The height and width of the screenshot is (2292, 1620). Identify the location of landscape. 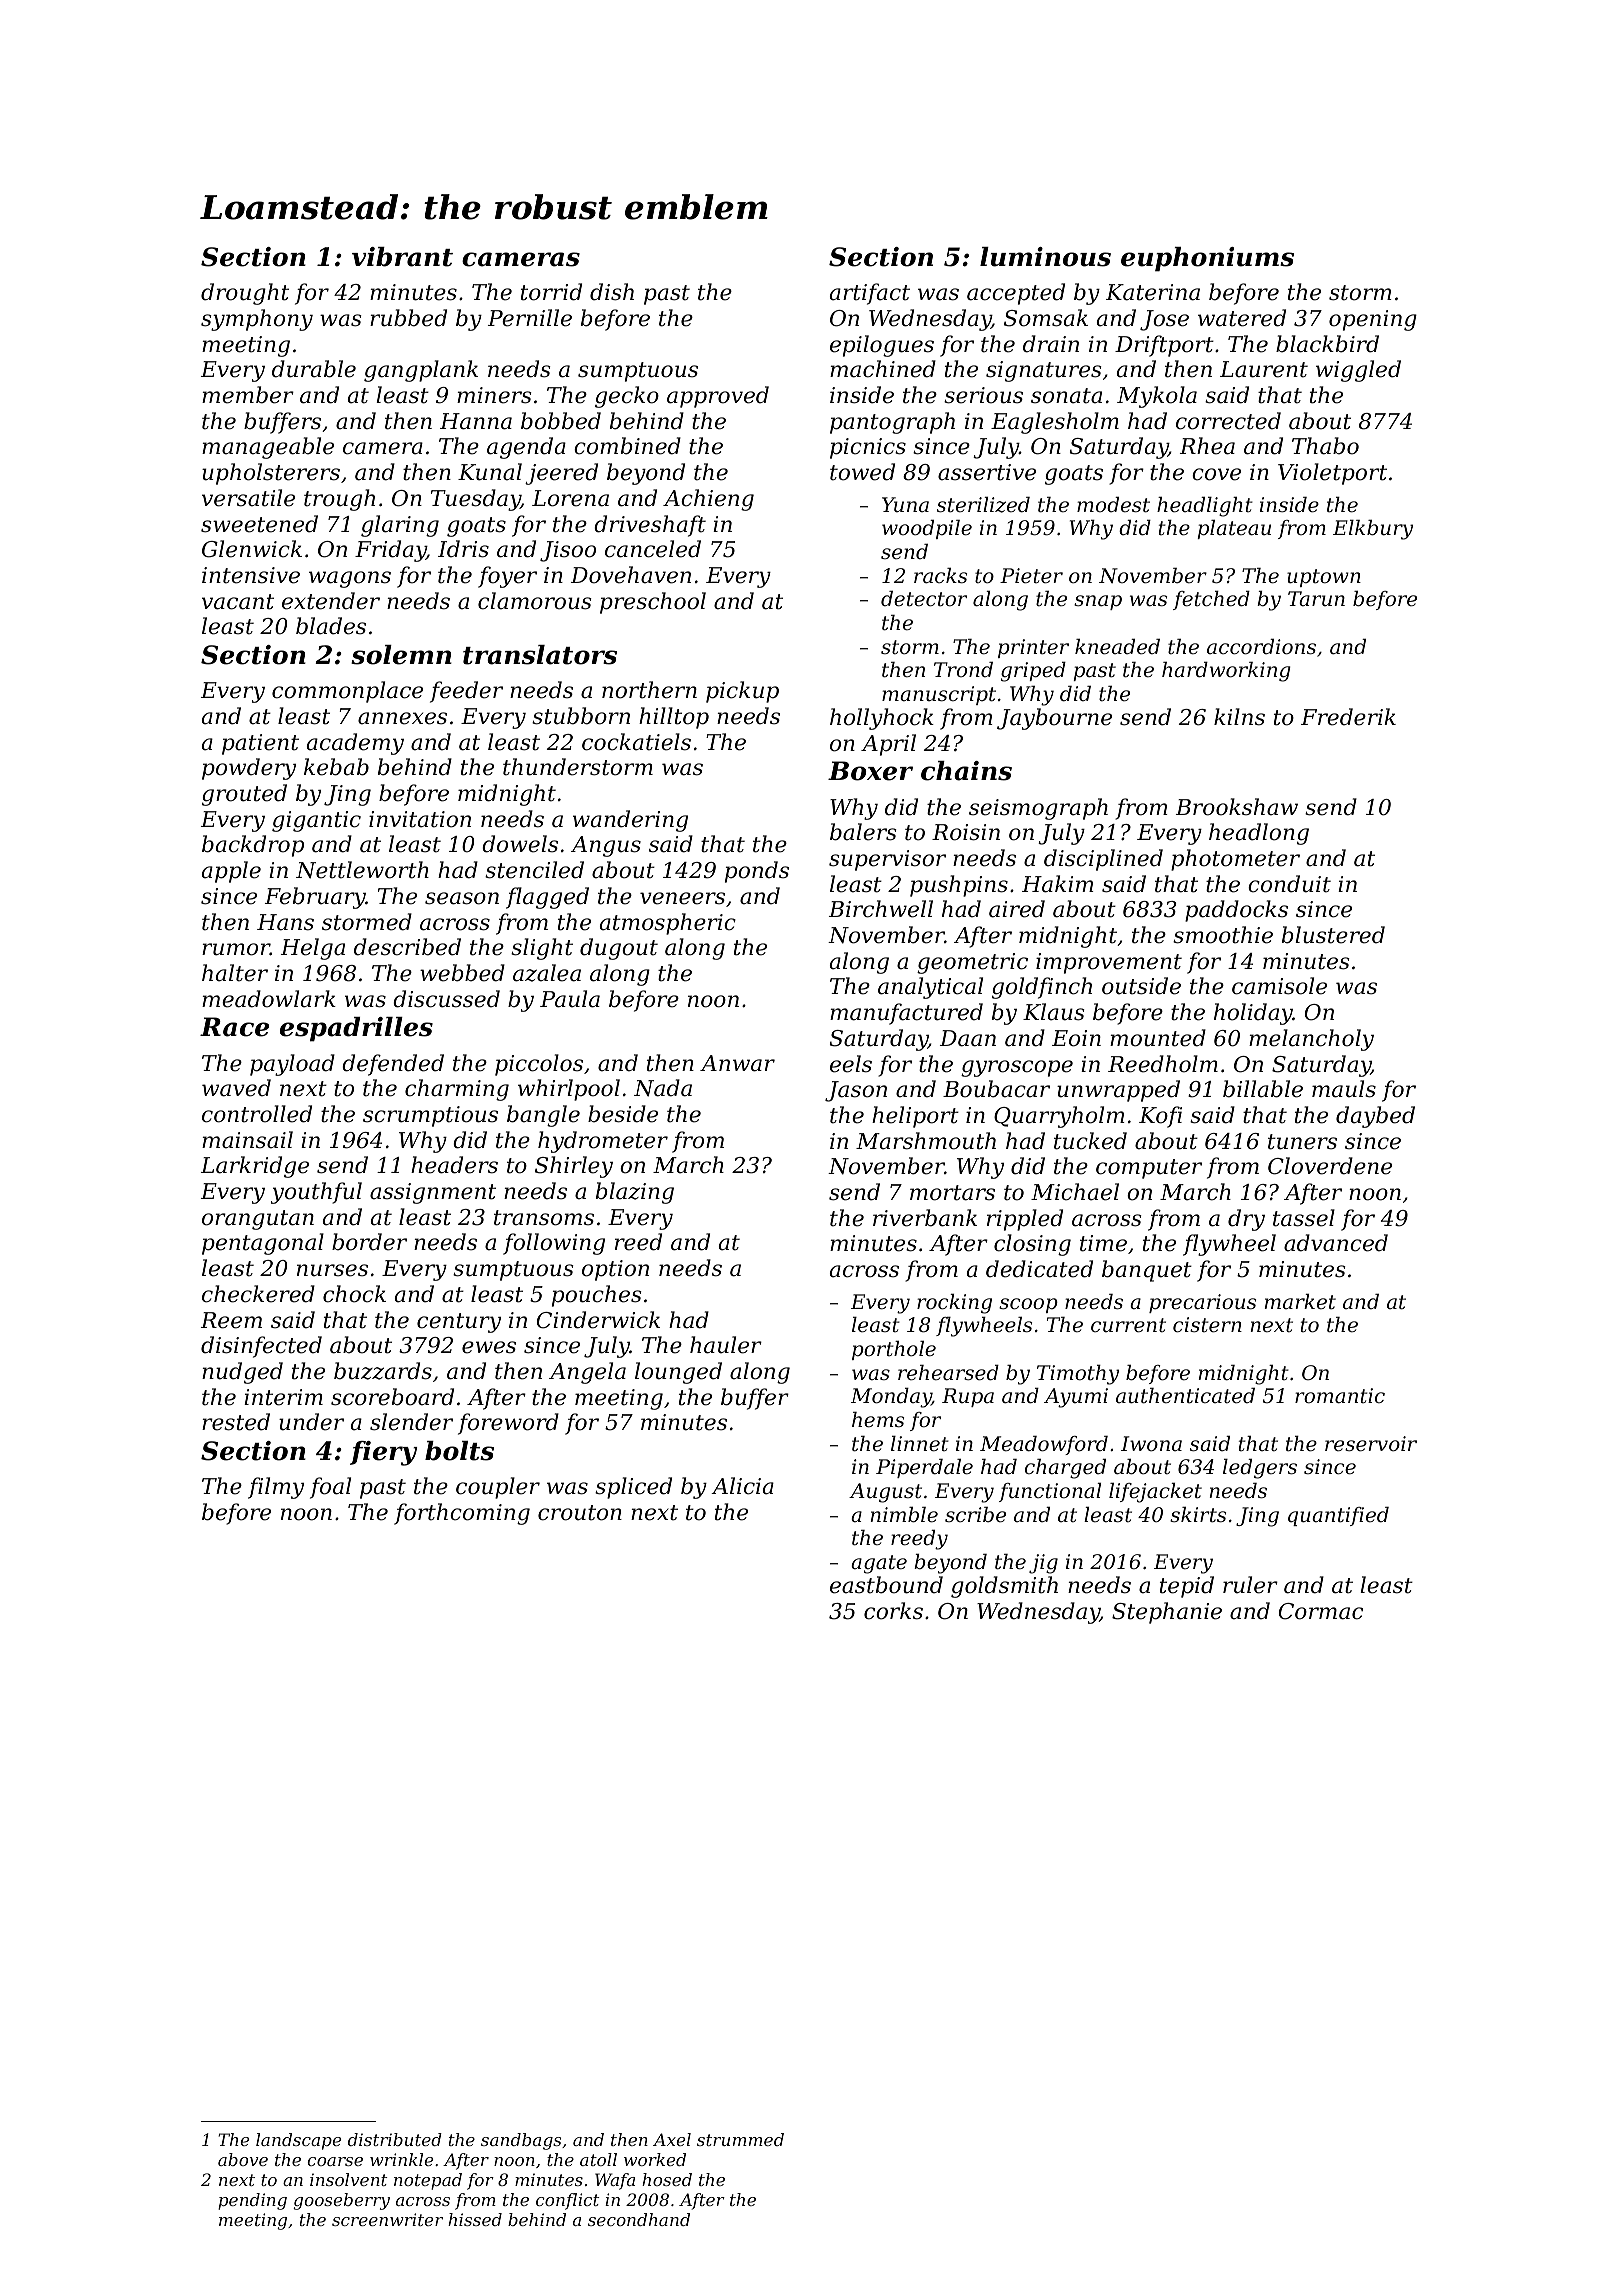
(298, 2141).
